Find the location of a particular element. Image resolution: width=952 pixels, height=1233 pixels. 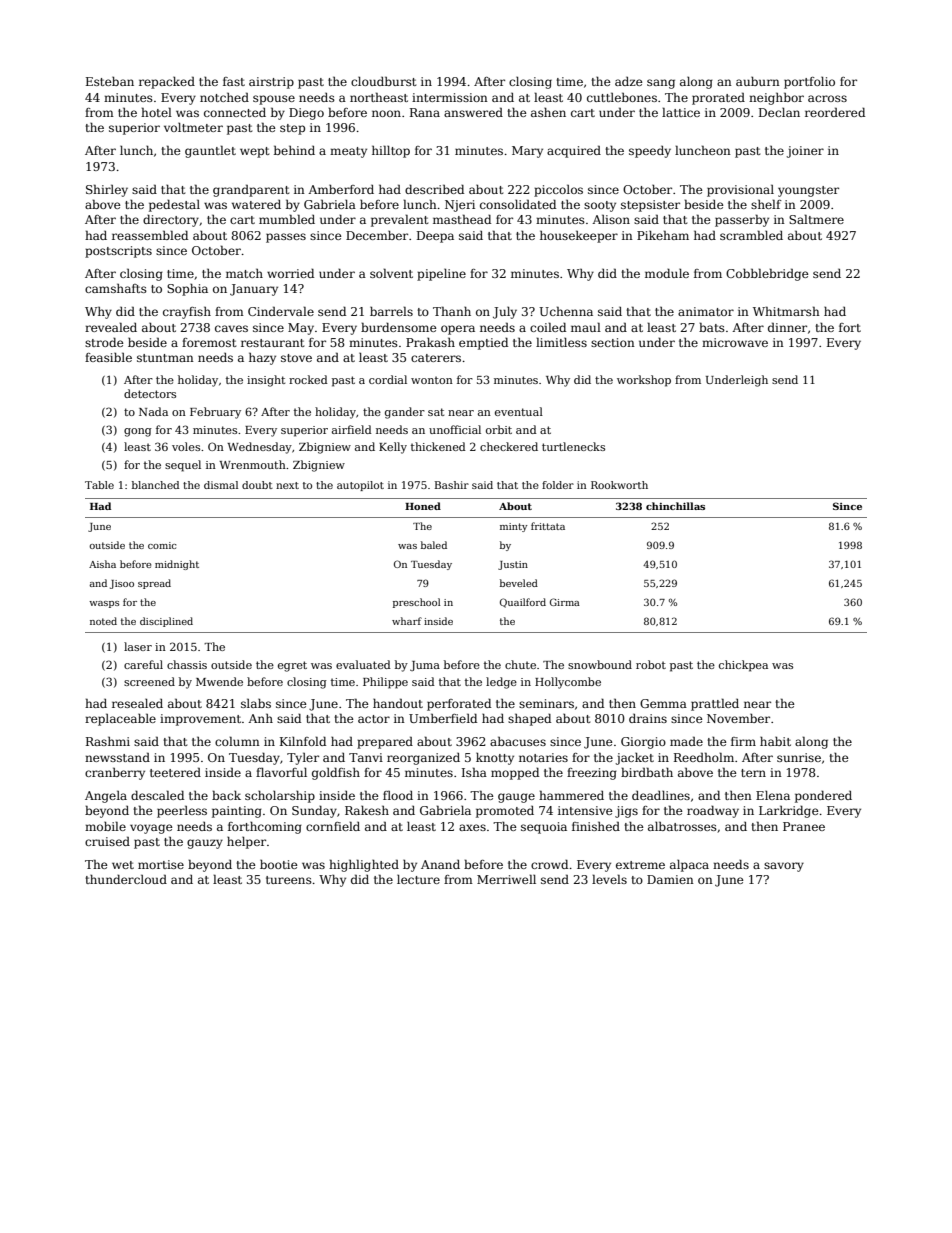

wet is located at coordinates (123, 865).
